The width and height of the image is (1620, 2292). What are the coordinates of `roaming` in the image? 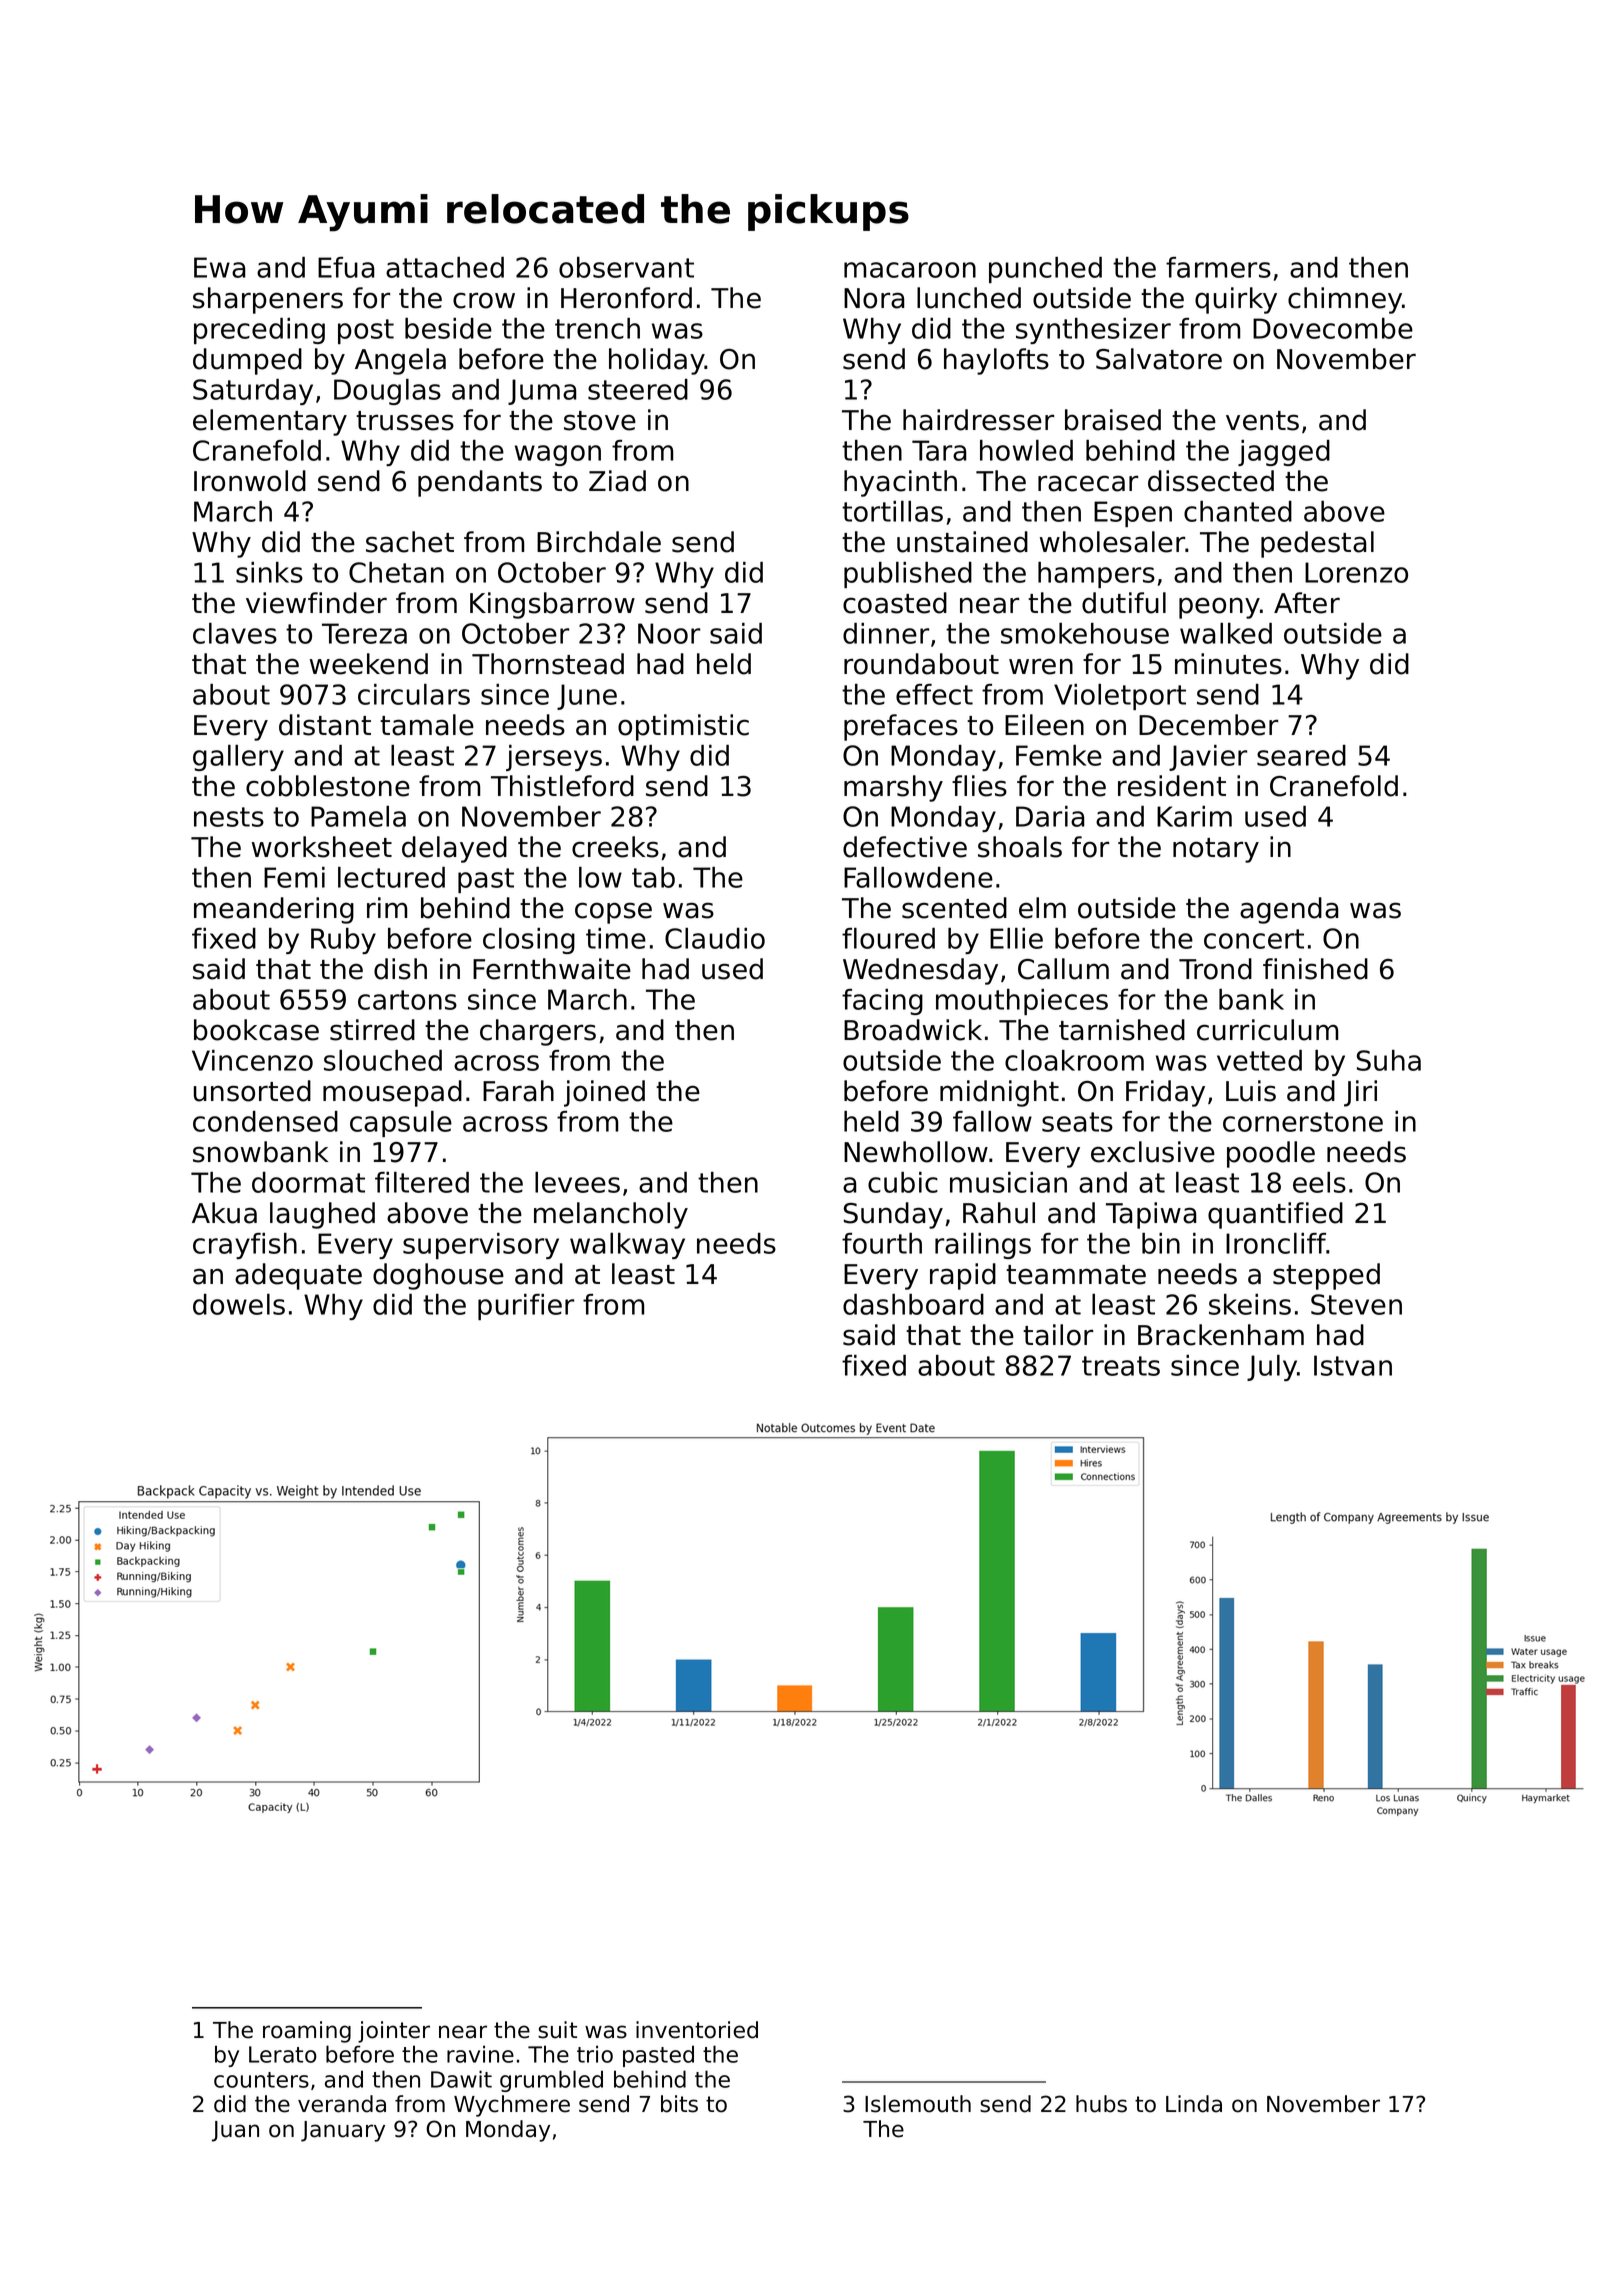 It's located at (307, 2032).
